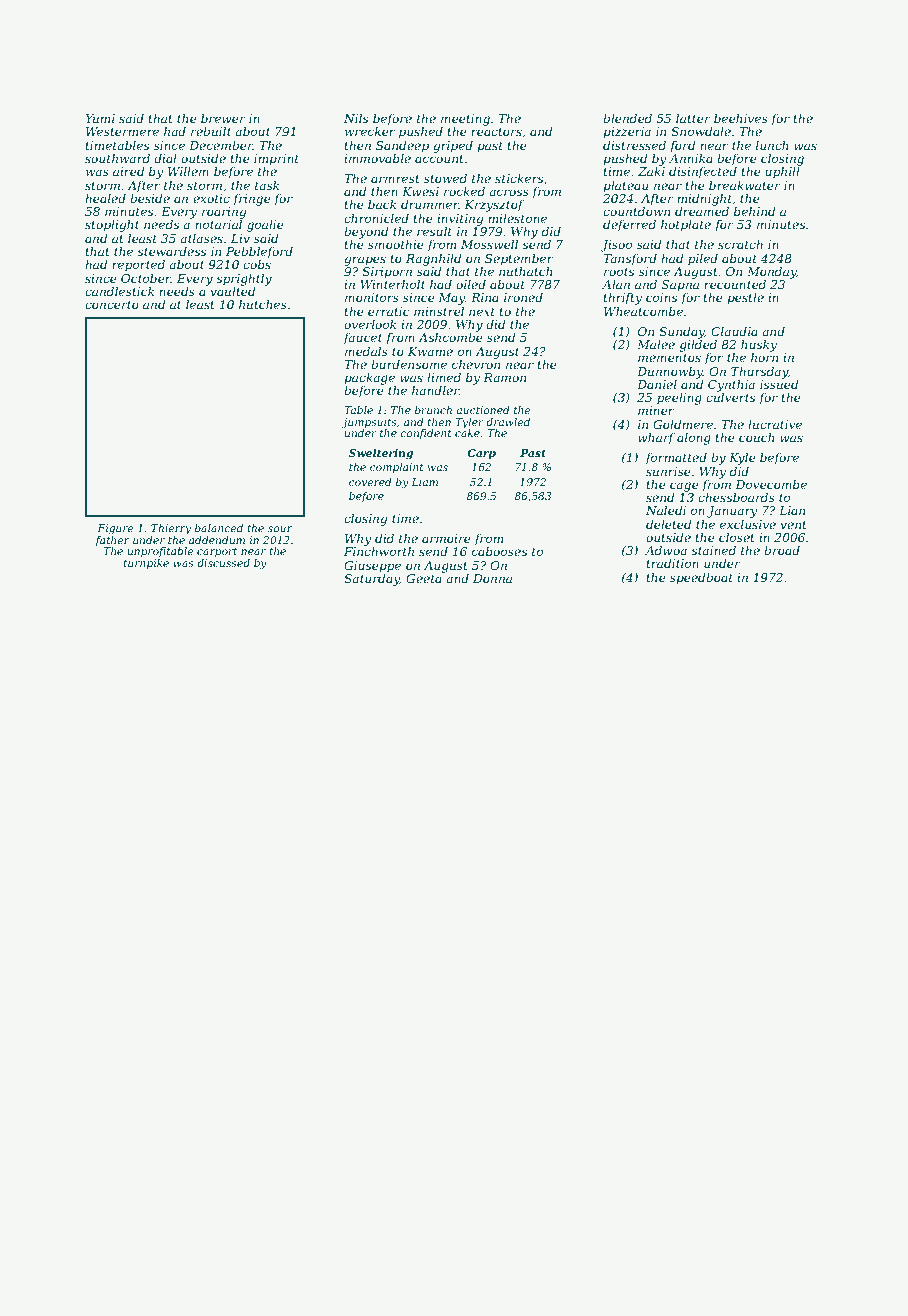 The width and height of the page is (908, 1316). Describe the element at coordinates (392, 284) in the page. I see `Winterholt` at that location.
